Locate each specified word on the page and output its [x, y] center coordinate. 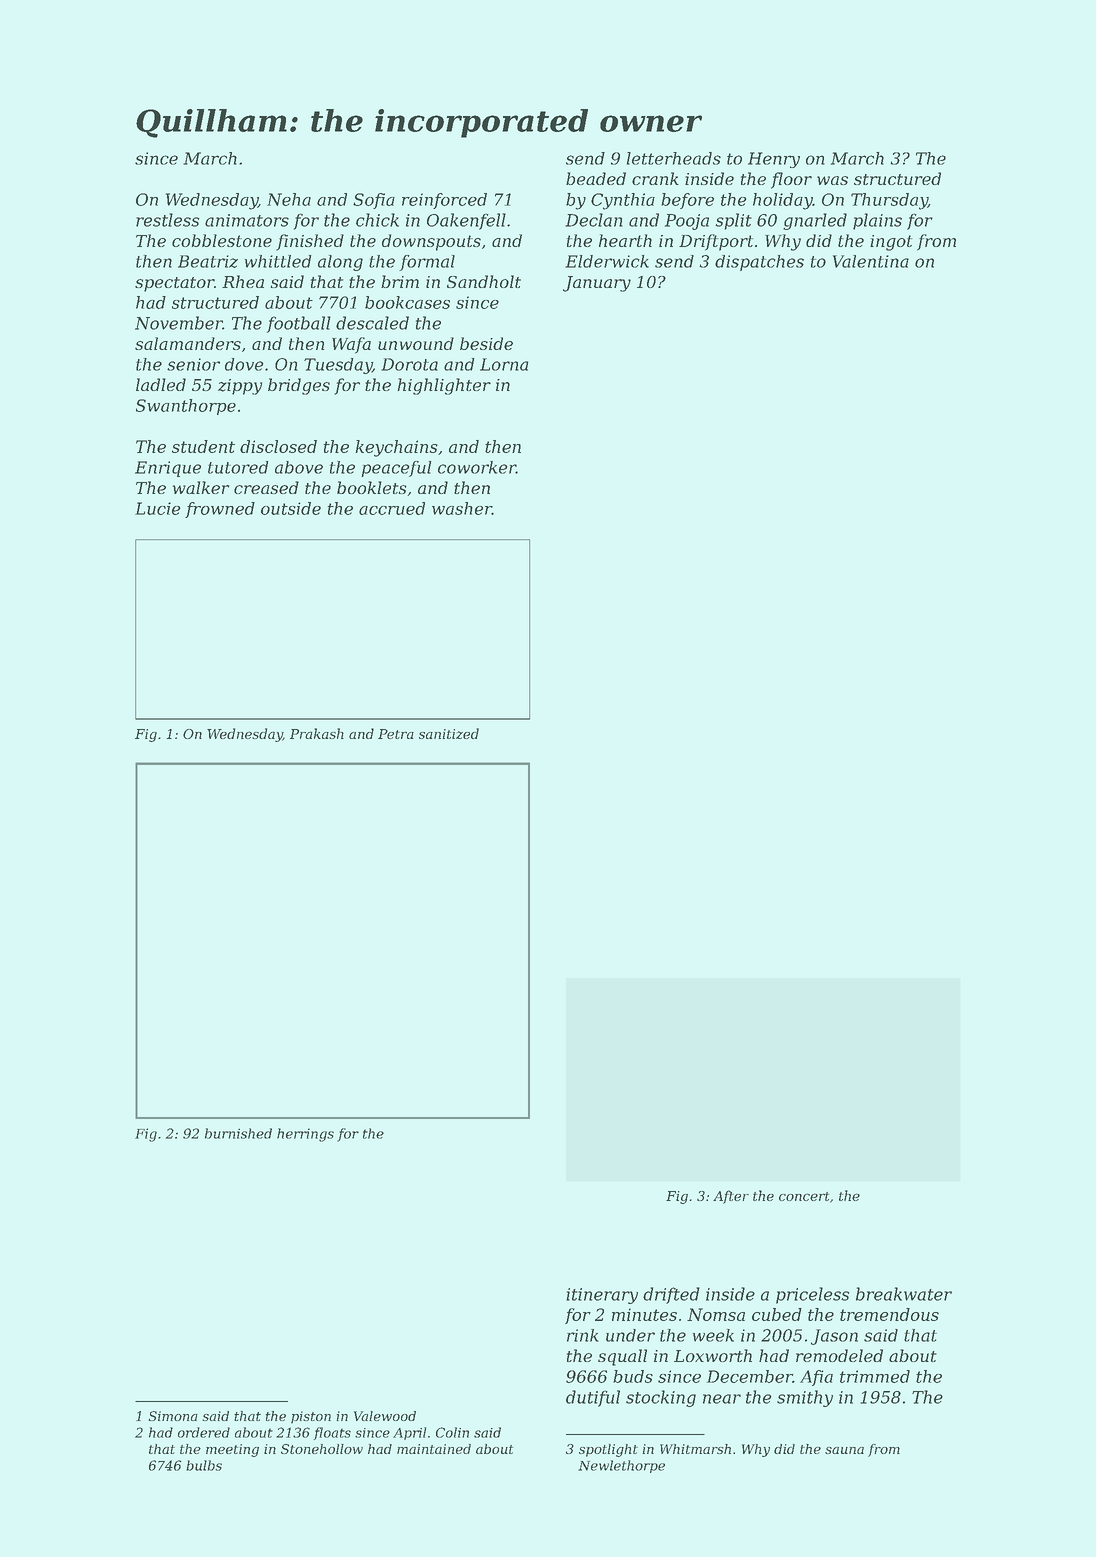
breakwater [904, 1294]
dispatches [759, 263]
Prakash [317, 733]
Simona [173, 1416]
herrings [305, 1135]
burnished [238, 1133]
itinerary [602, 1296]
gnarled [815, 221]
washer [462, 508]
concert [804, 1196]
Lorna [504, 364]
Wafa [351, 345]
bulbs [204, 1465]
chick [377, 220]
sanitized [449, 733]
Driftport [716, 242]
